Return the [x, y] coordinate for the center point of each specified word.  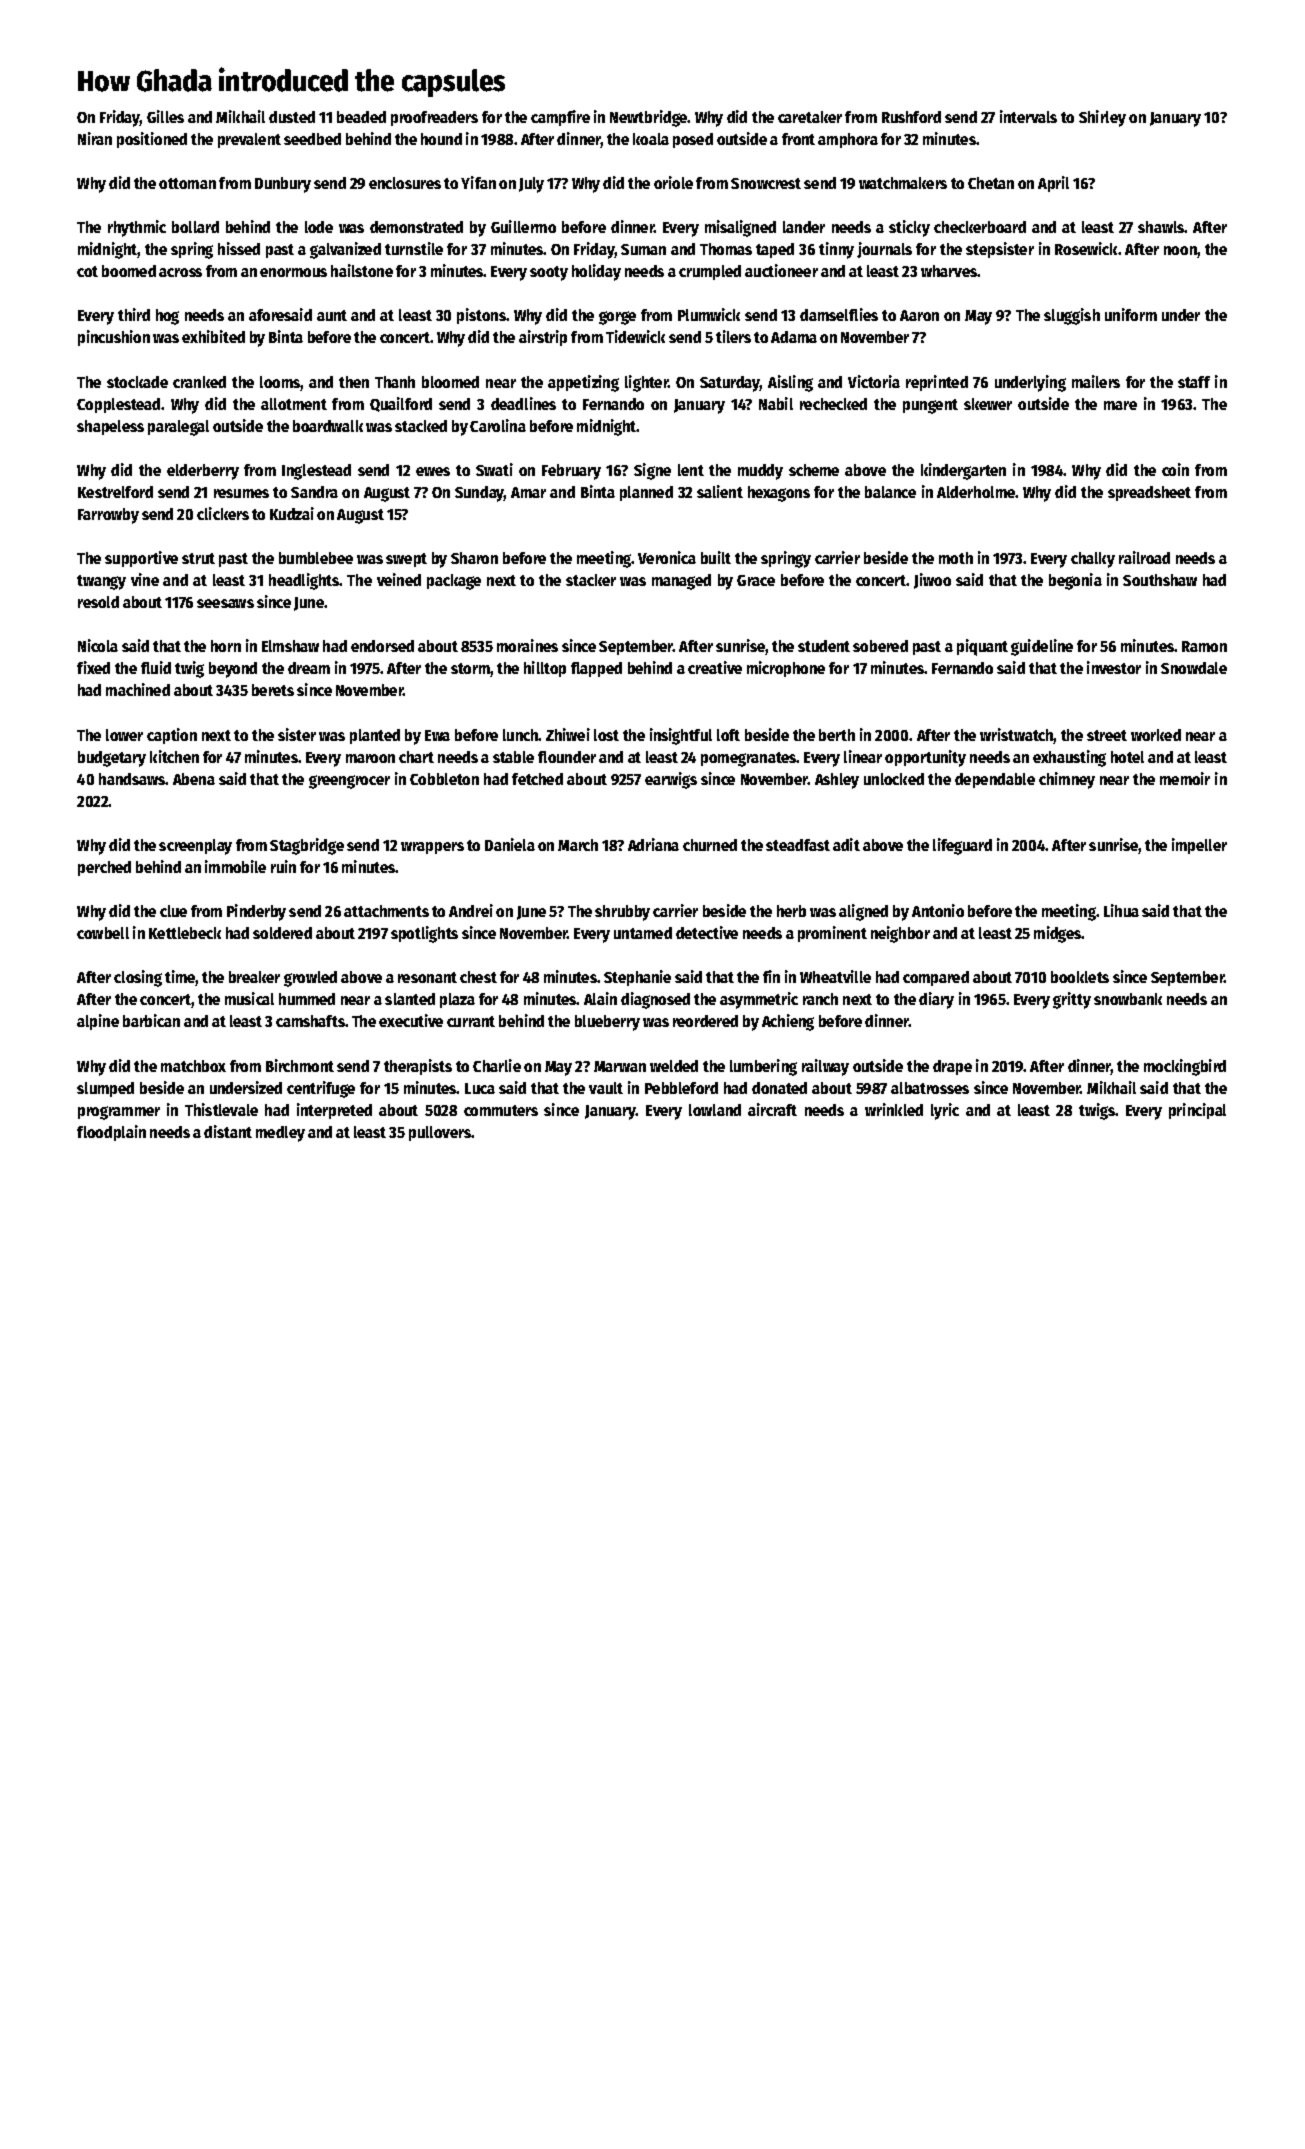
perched [104, 868]
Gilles [165, 116]
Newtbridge [649, 118]
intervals [1028, 116]
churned [710, 845]
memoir [1185, 778]
